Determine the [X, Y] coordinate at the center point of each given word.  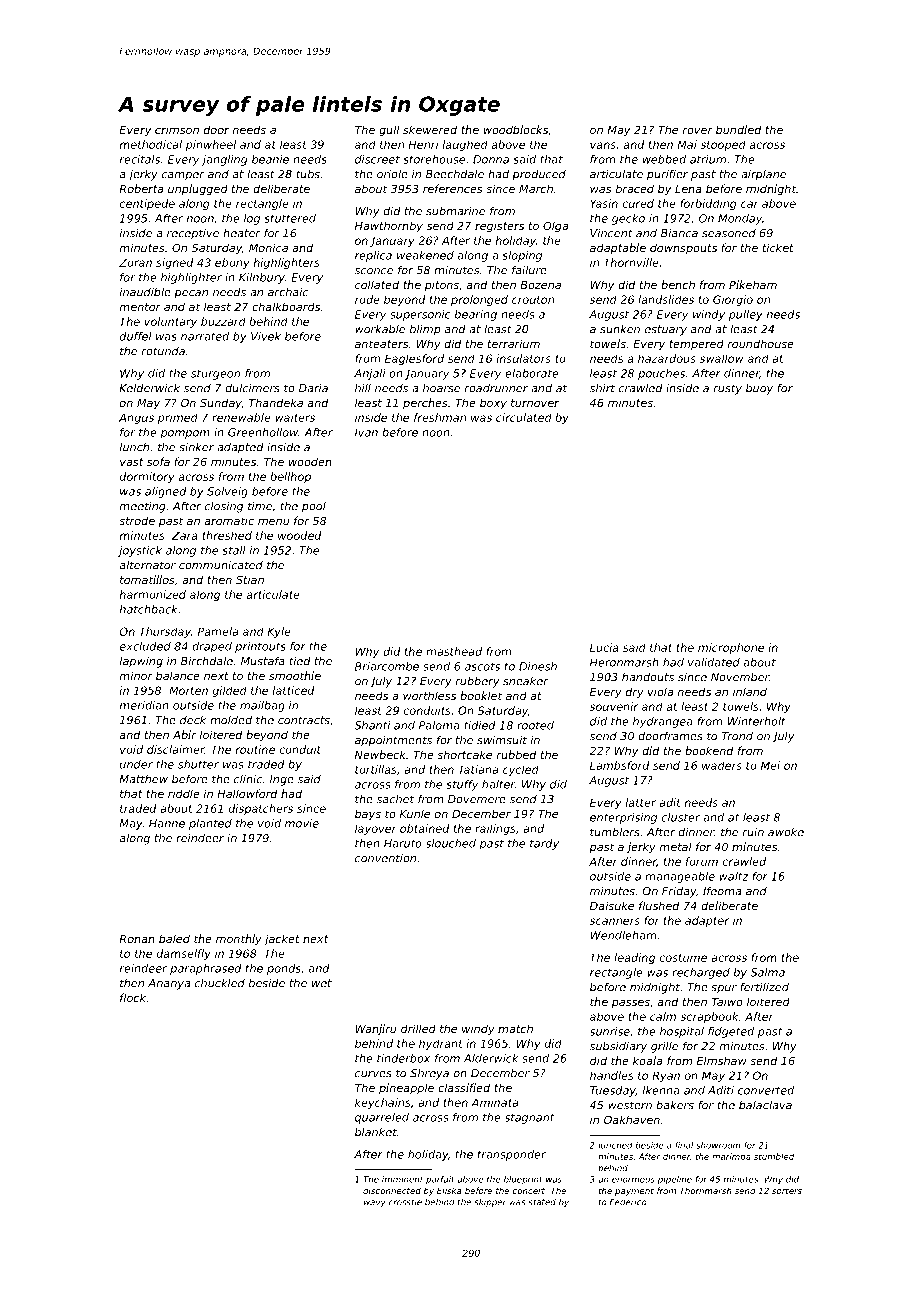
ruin [753, 832]
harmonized [153, 594]
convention [385, 858]
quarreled [382, 1118]
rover [697, 130]
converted [766, 1090]
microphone [731, 648]
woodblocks [515, 129]
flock [133, 997]
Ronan [137, 939]
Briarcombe [387, 666]
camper [183, 176]
